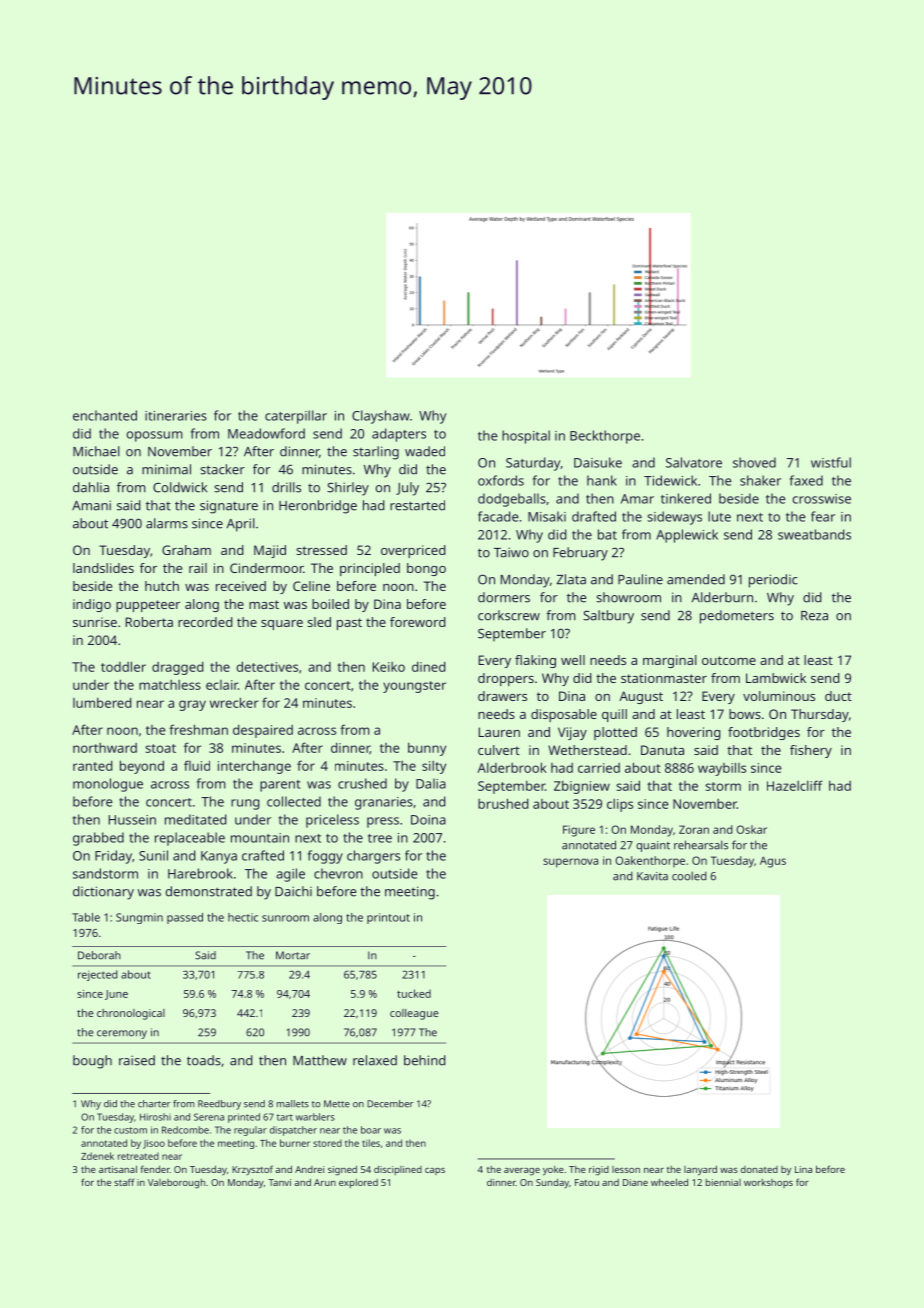 The width and height of the screenshot is (924, 1308). What do you see at coordinates (167, 523) in the screenshot?
I see `alarms` at bounding box center [167, 523].
